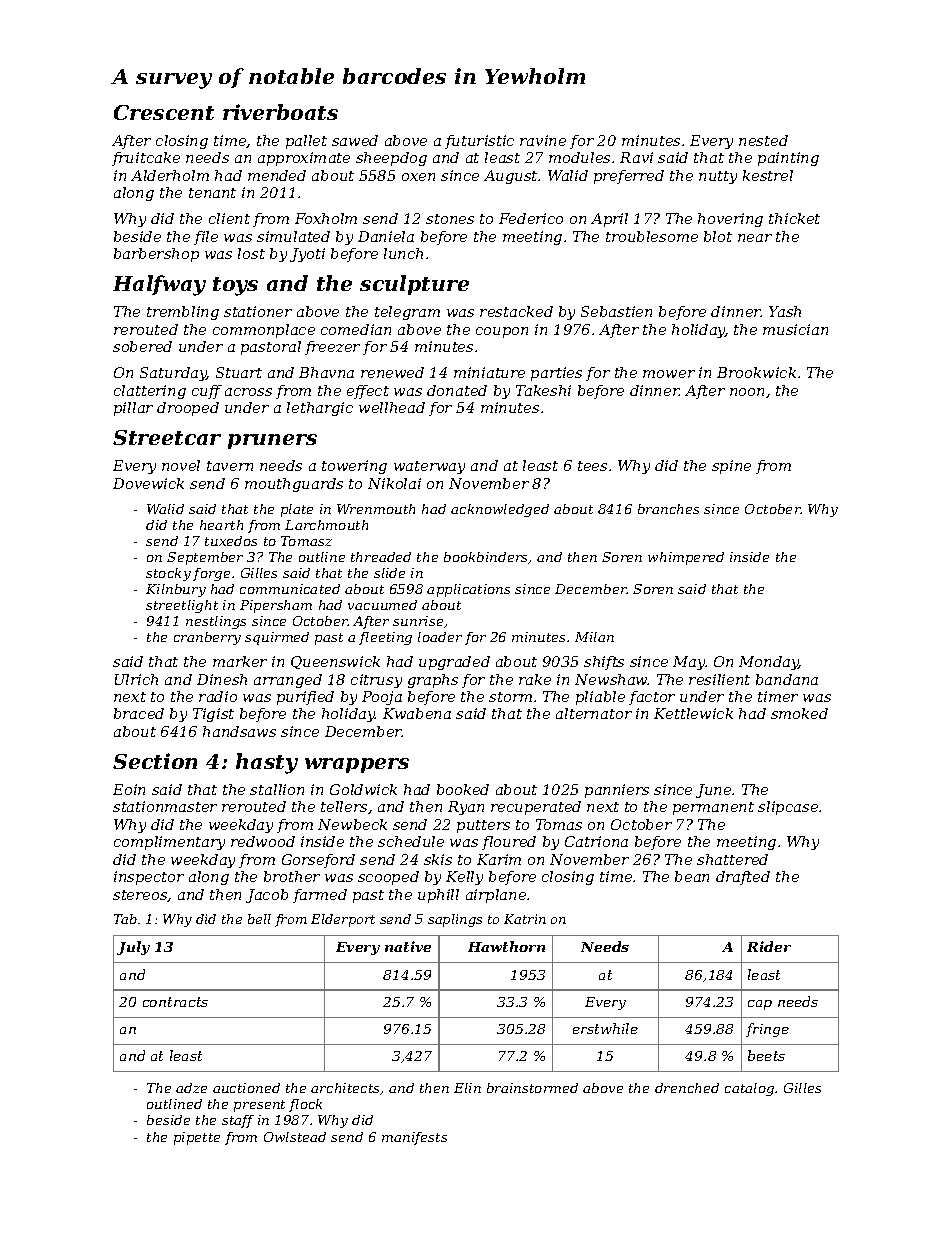  I want to click on citrusy, so click(376, 681).
